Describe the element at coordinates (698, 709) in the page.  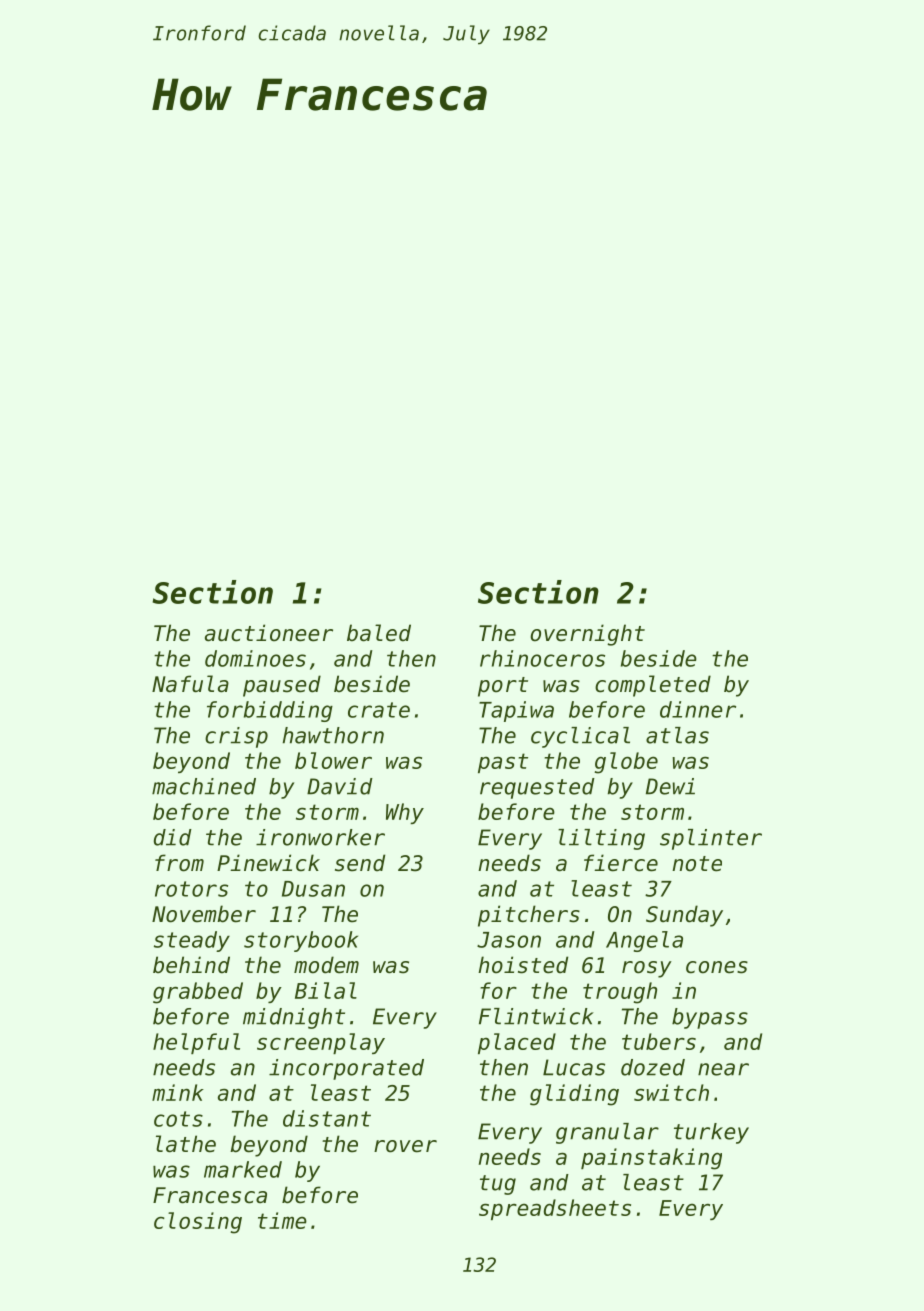
I see `dinner` at that location.
